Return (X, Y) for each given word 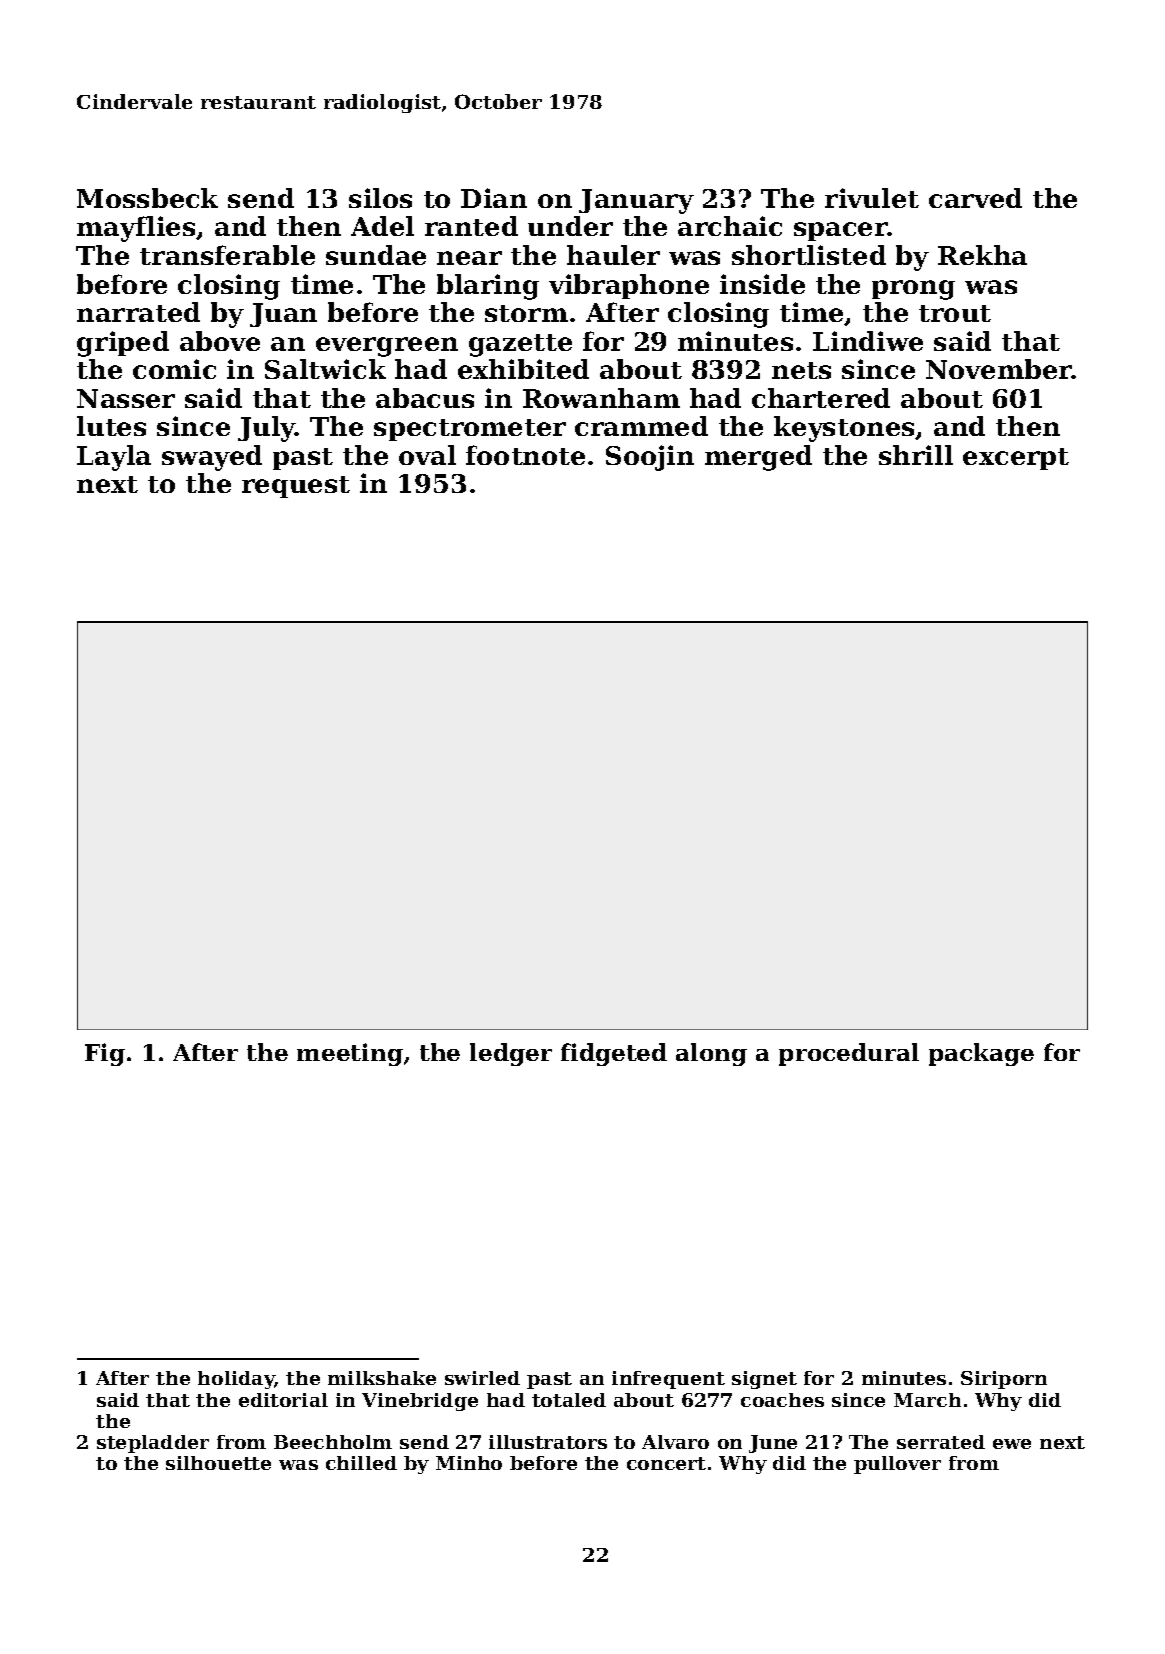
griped (123, 344)
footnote (525, 455)
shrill (916, 455)
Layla (114, 458)
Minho (469, 1463)
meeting (350, 1054)
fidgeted (614, 1054)
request (296, 487)
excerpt (1016, 459)
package (981, 1054)
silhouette (218, 1463)
